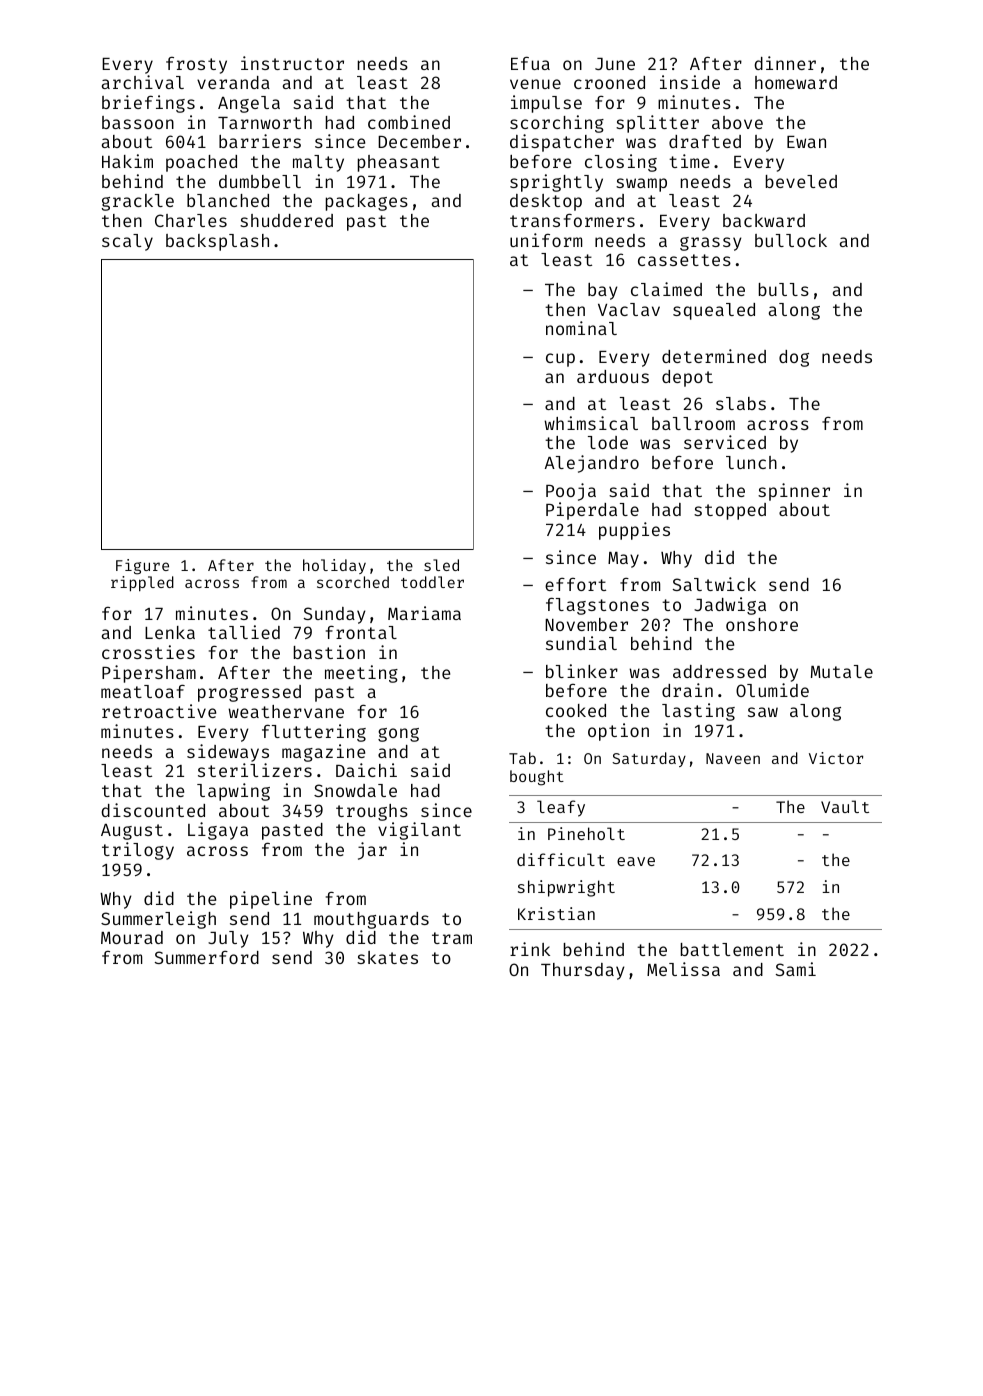 The image size is (983, 1396). What do you see at coordinates (334, 566) in the screenshot?
I see `holiday` at bounding box center [334, 566].
